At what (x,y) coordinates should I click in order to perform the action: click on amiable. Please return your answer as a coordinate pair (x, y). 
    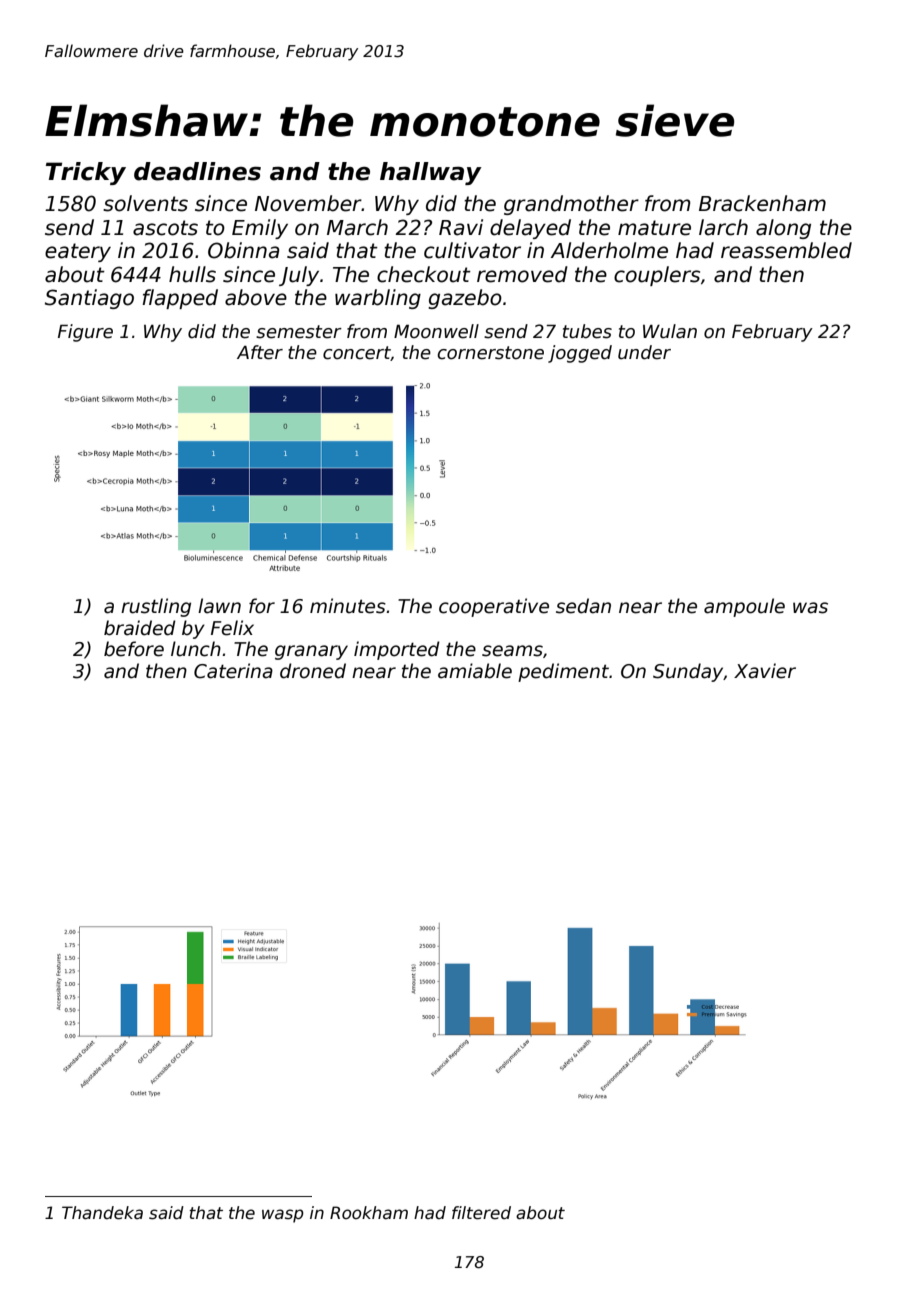
    Looking at the image, I should click on (475, 671).
